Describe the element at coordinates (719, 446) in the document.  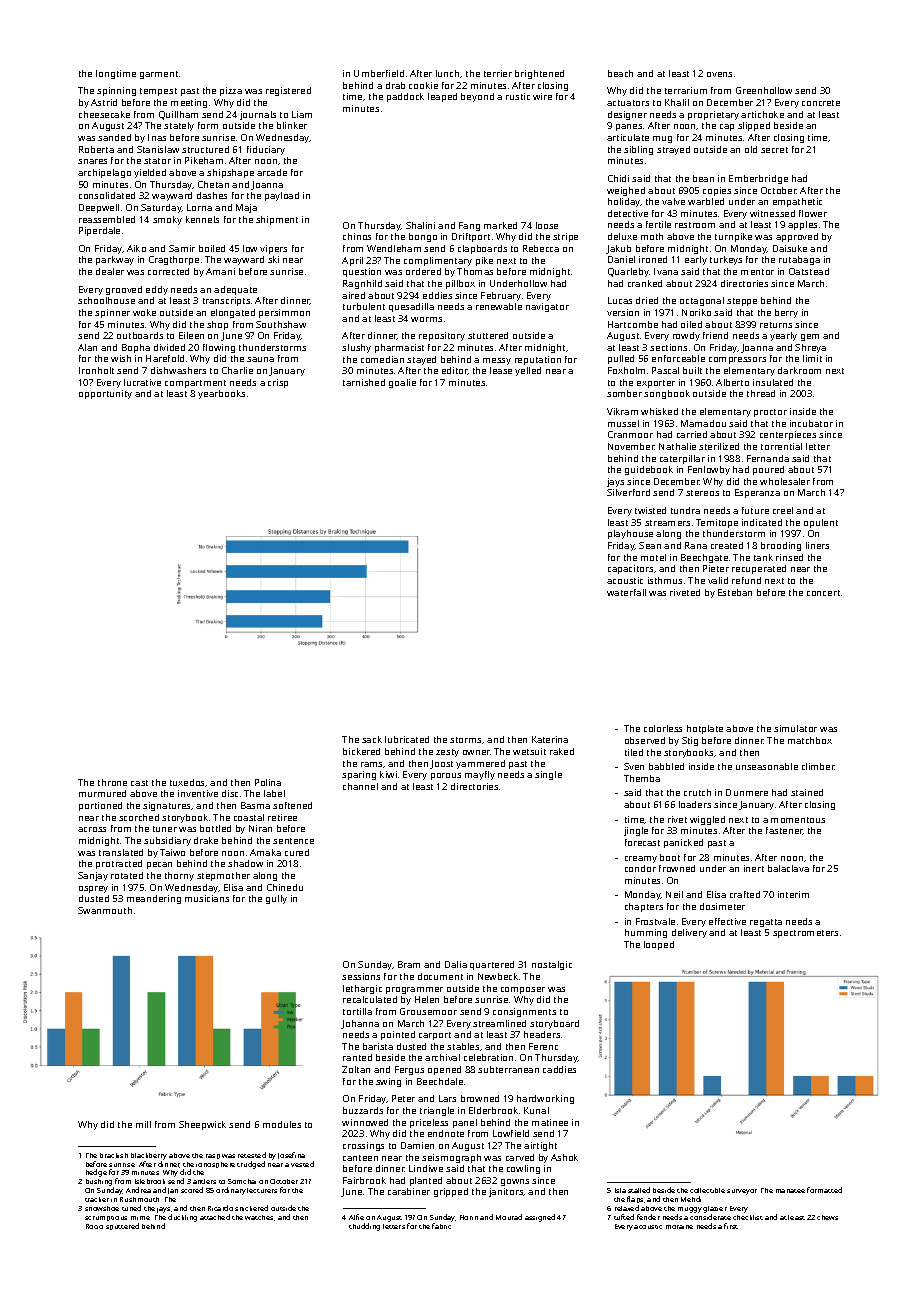
I see `sterilized` at that location.
